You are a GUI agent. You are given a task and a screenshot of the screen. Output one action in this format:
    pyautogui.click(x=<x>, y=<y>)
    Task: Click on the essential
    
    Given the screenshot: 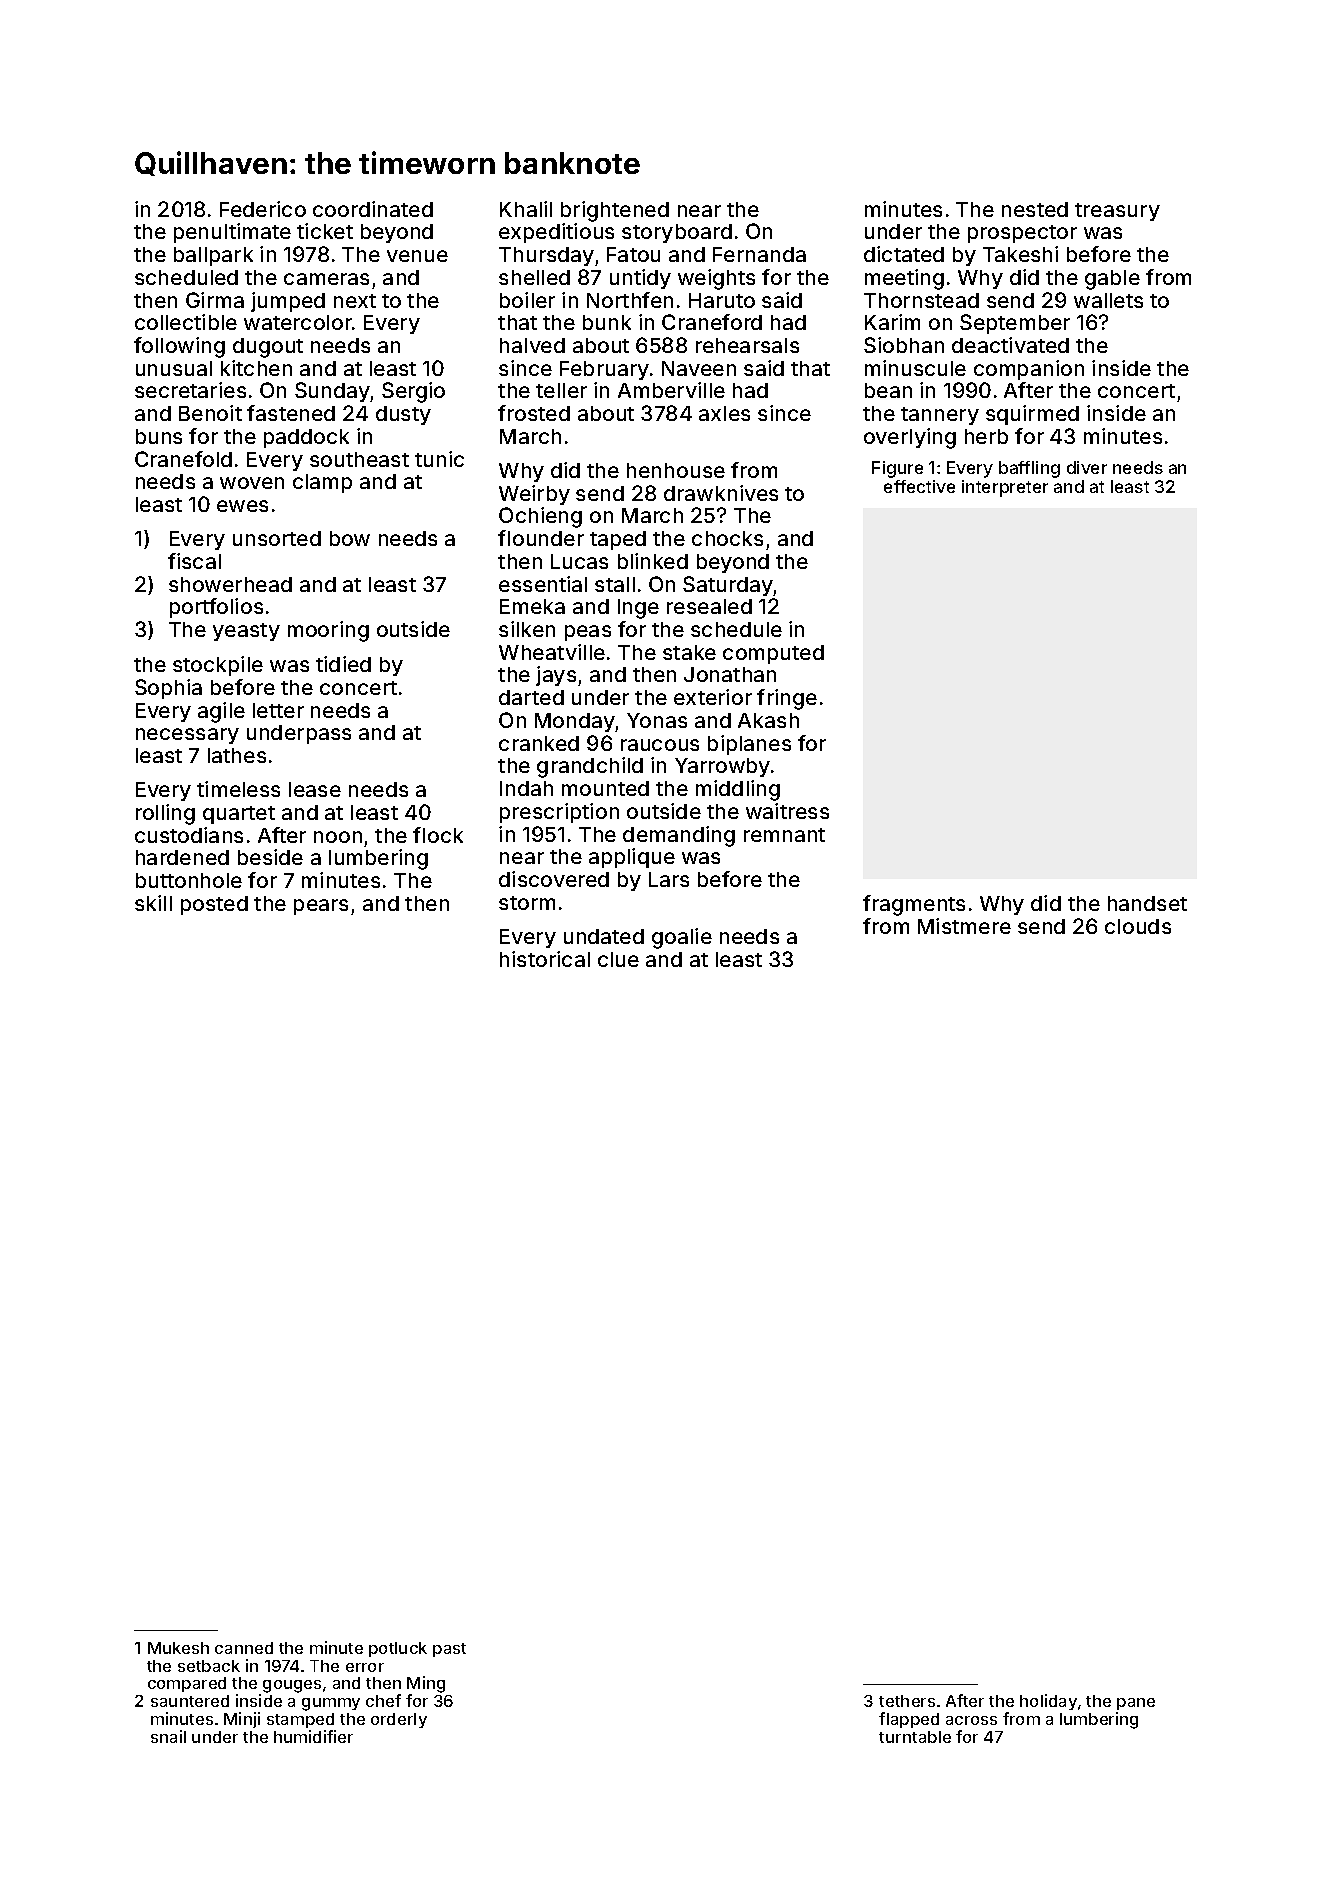 What is the action you would take?
    pyautogui.click(x=543, y=584)
